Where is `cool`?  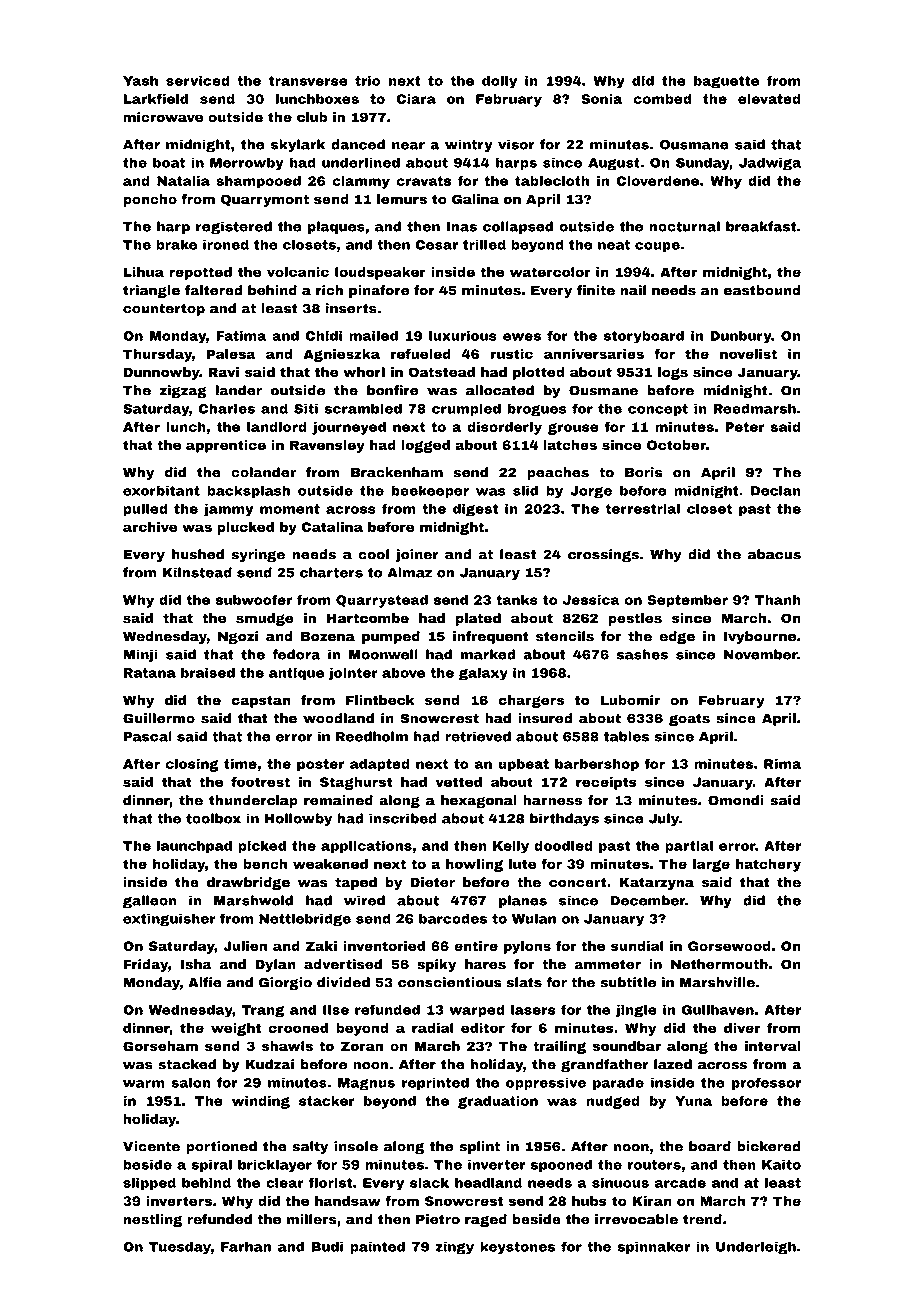 cool is located at coordinates (373, 554).
